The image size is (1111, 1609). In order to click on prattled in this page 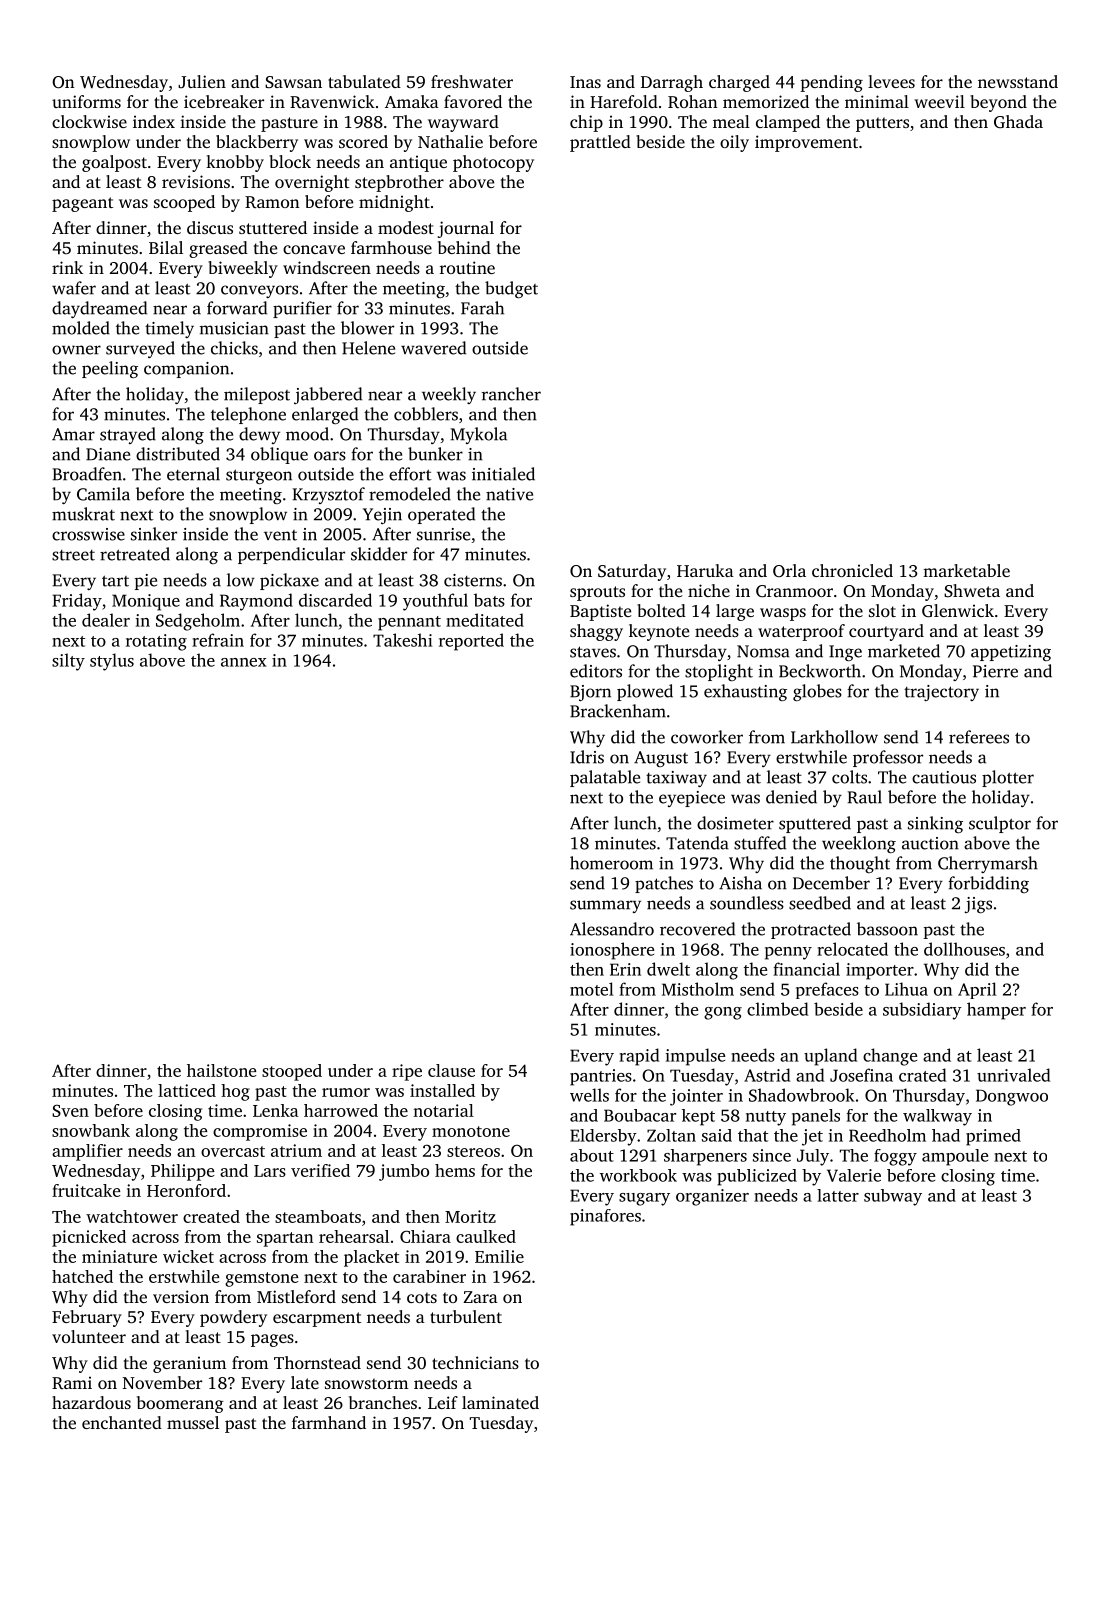, I will do `click(600, 143)`.
